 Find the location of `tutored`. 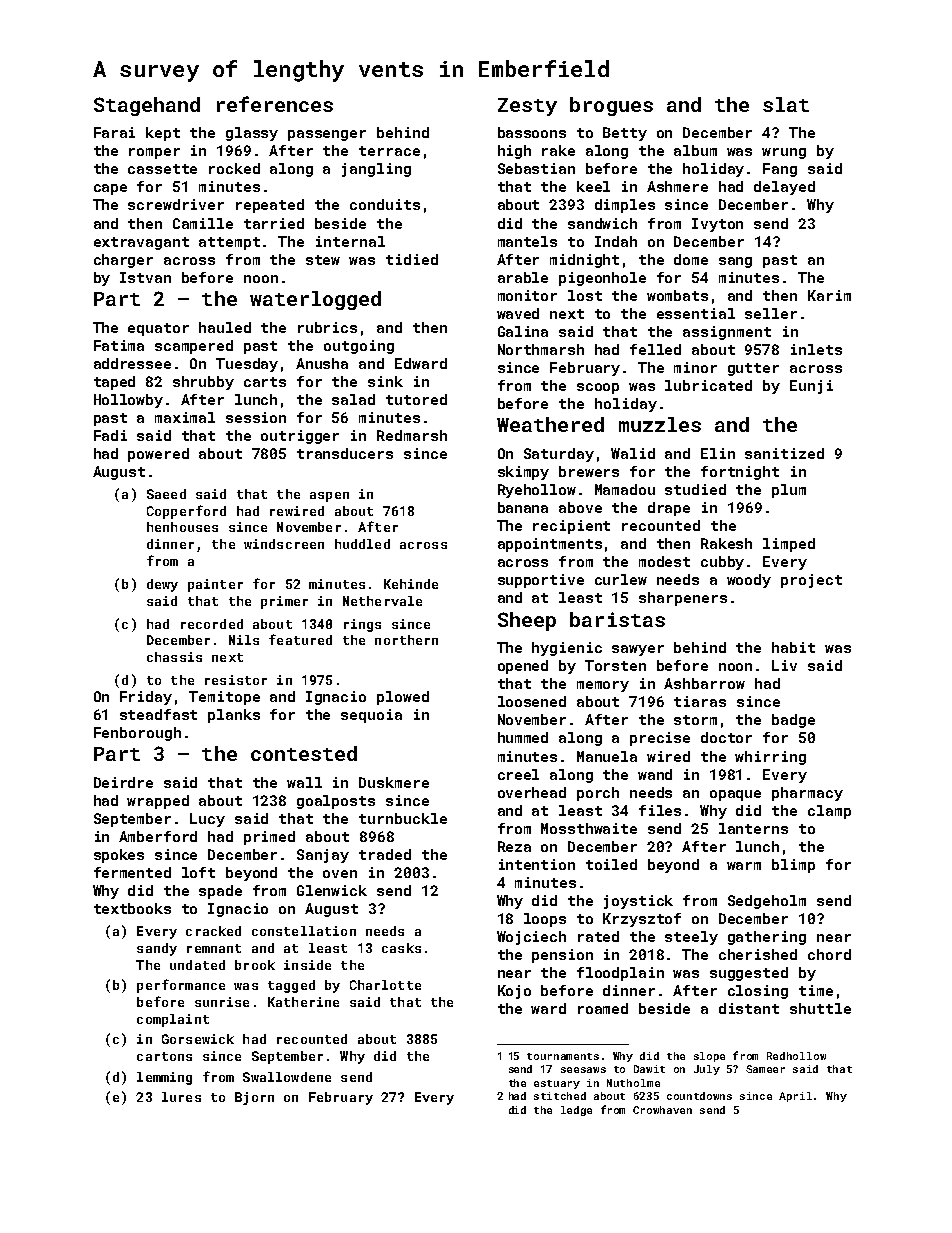

tutored is located at coordinates (416, 399).
